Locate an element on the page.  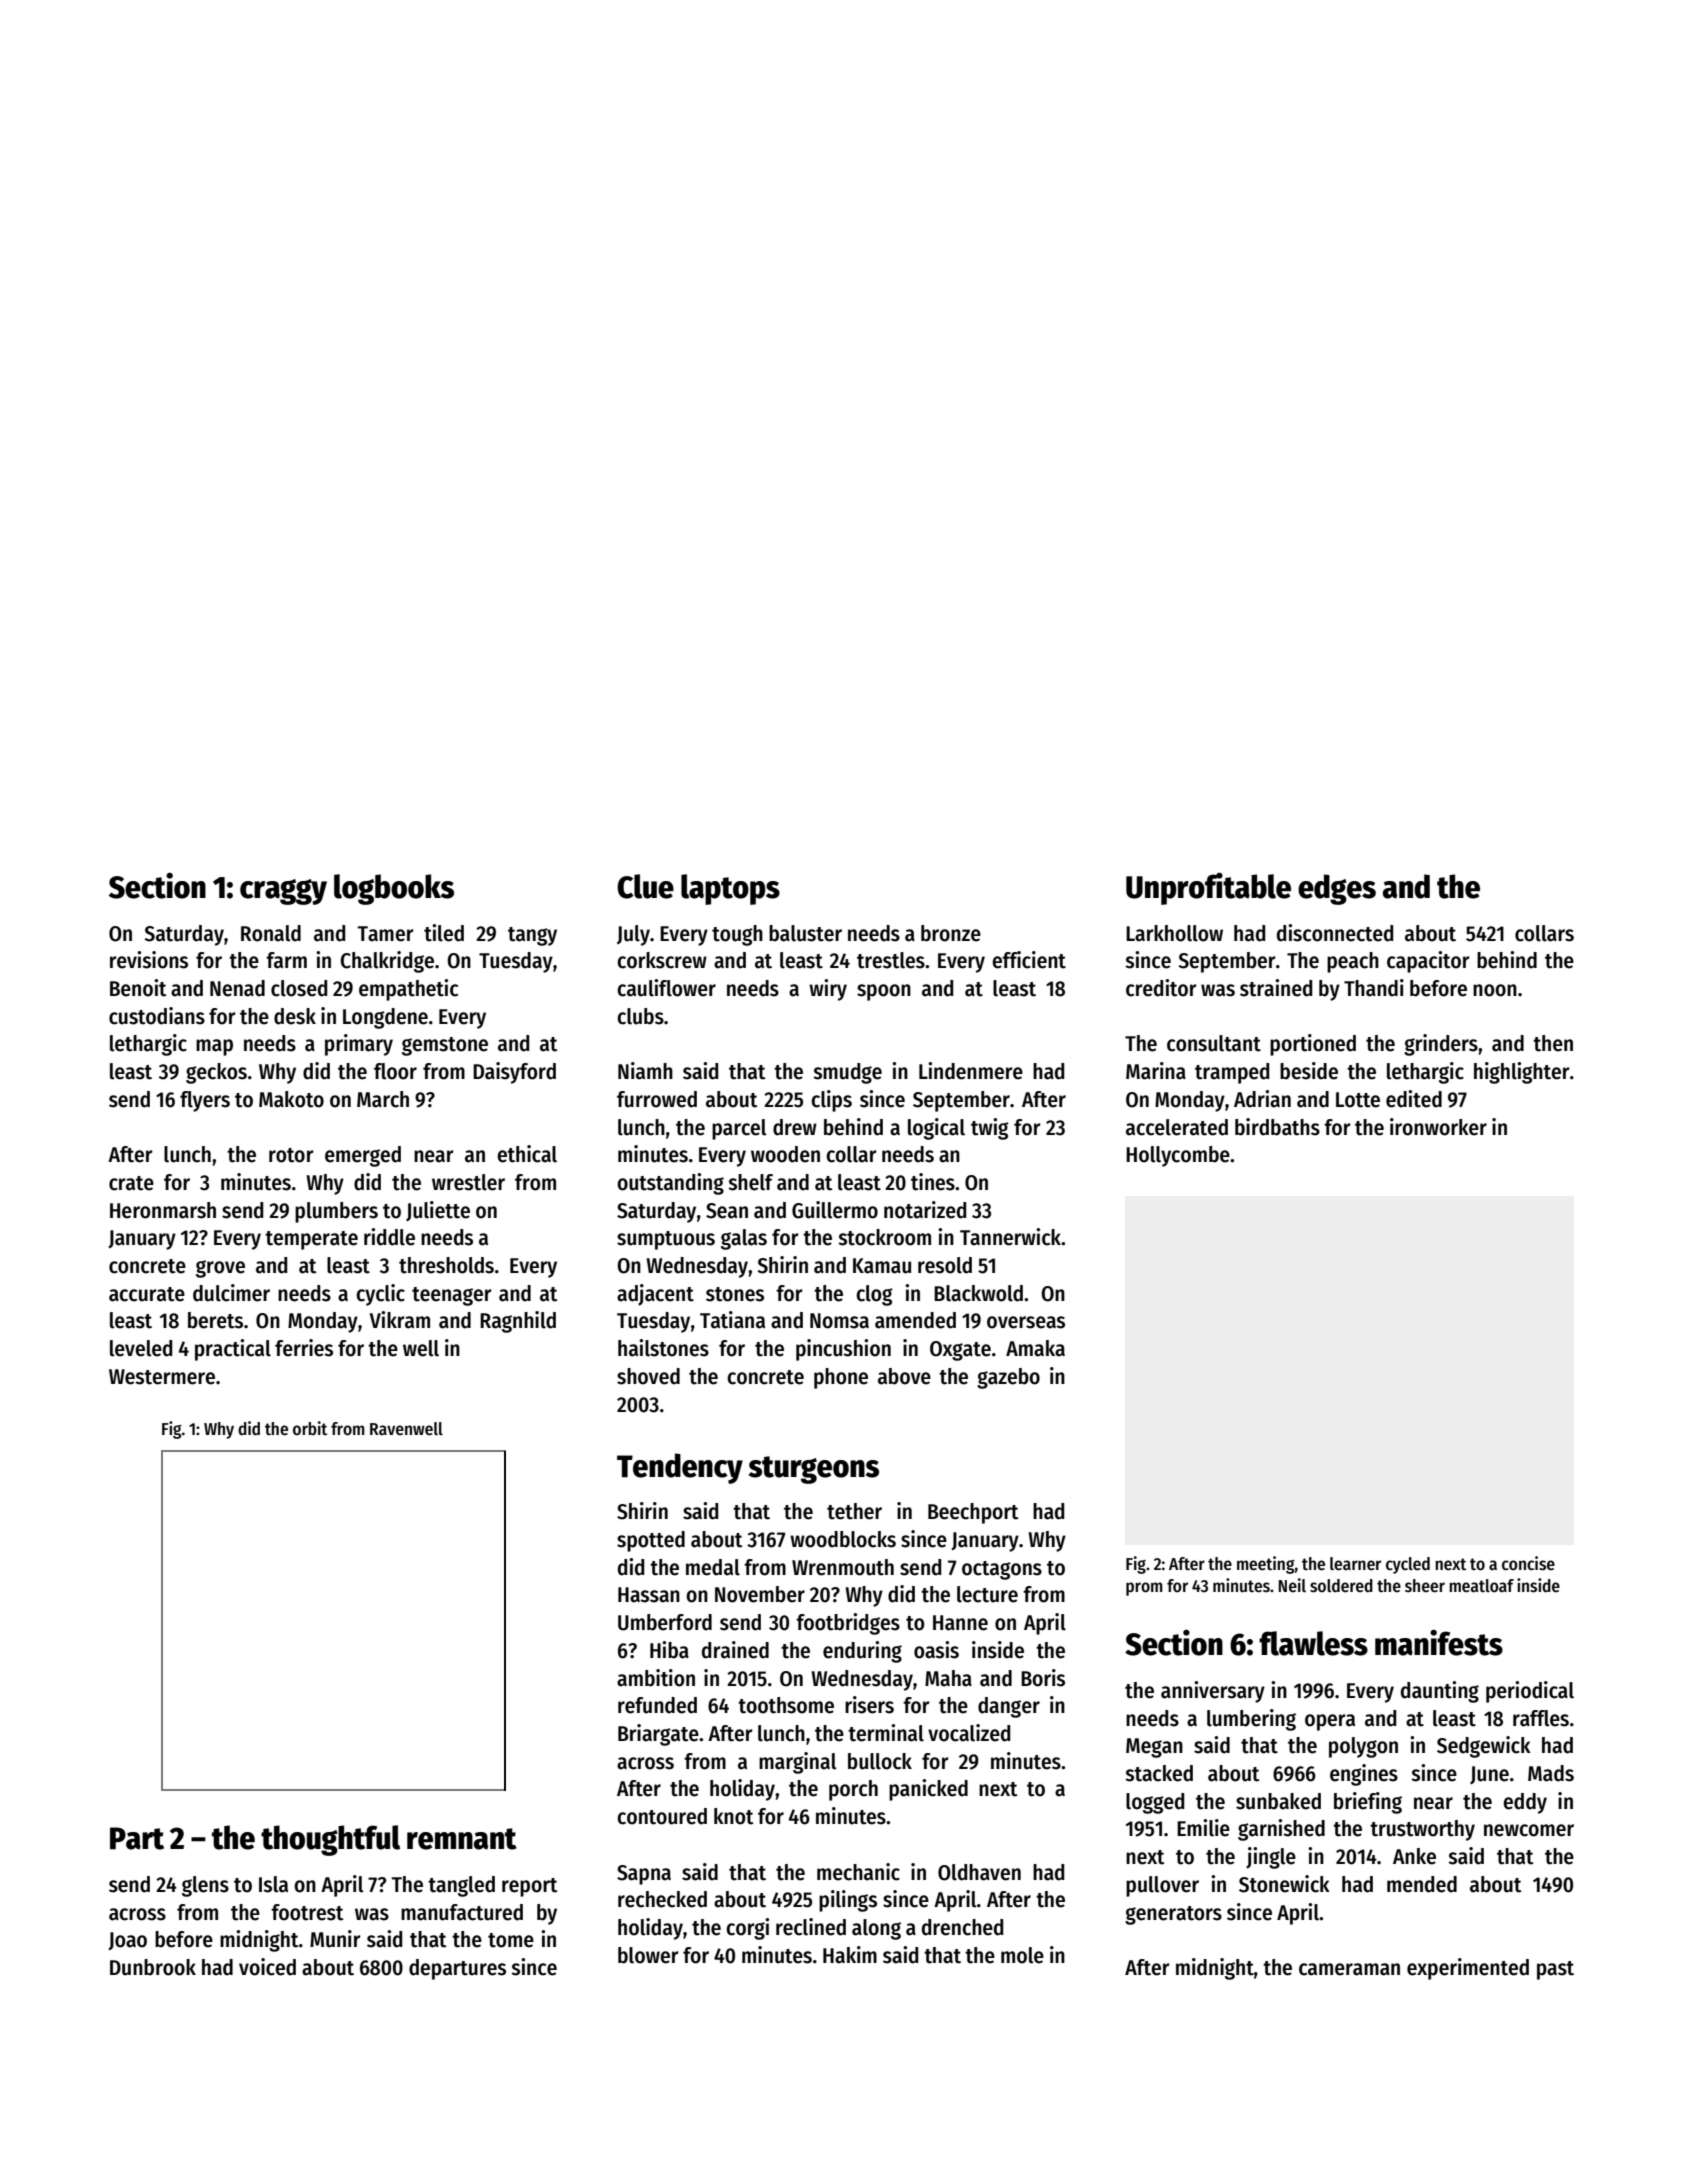
tangled is located at coordinates (461, 1886).
